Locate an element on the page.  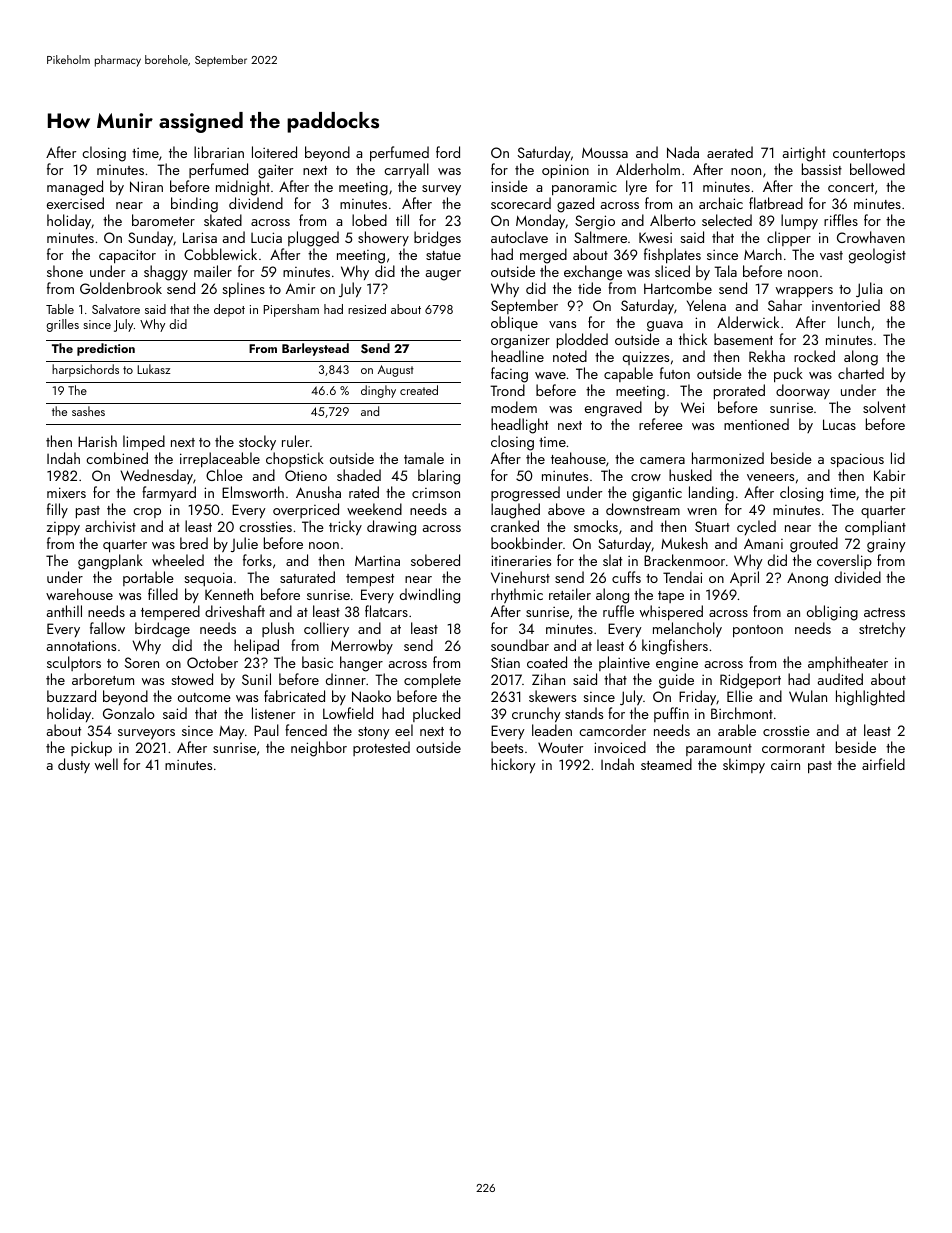
sashes is located at coordinates (88, 411).
